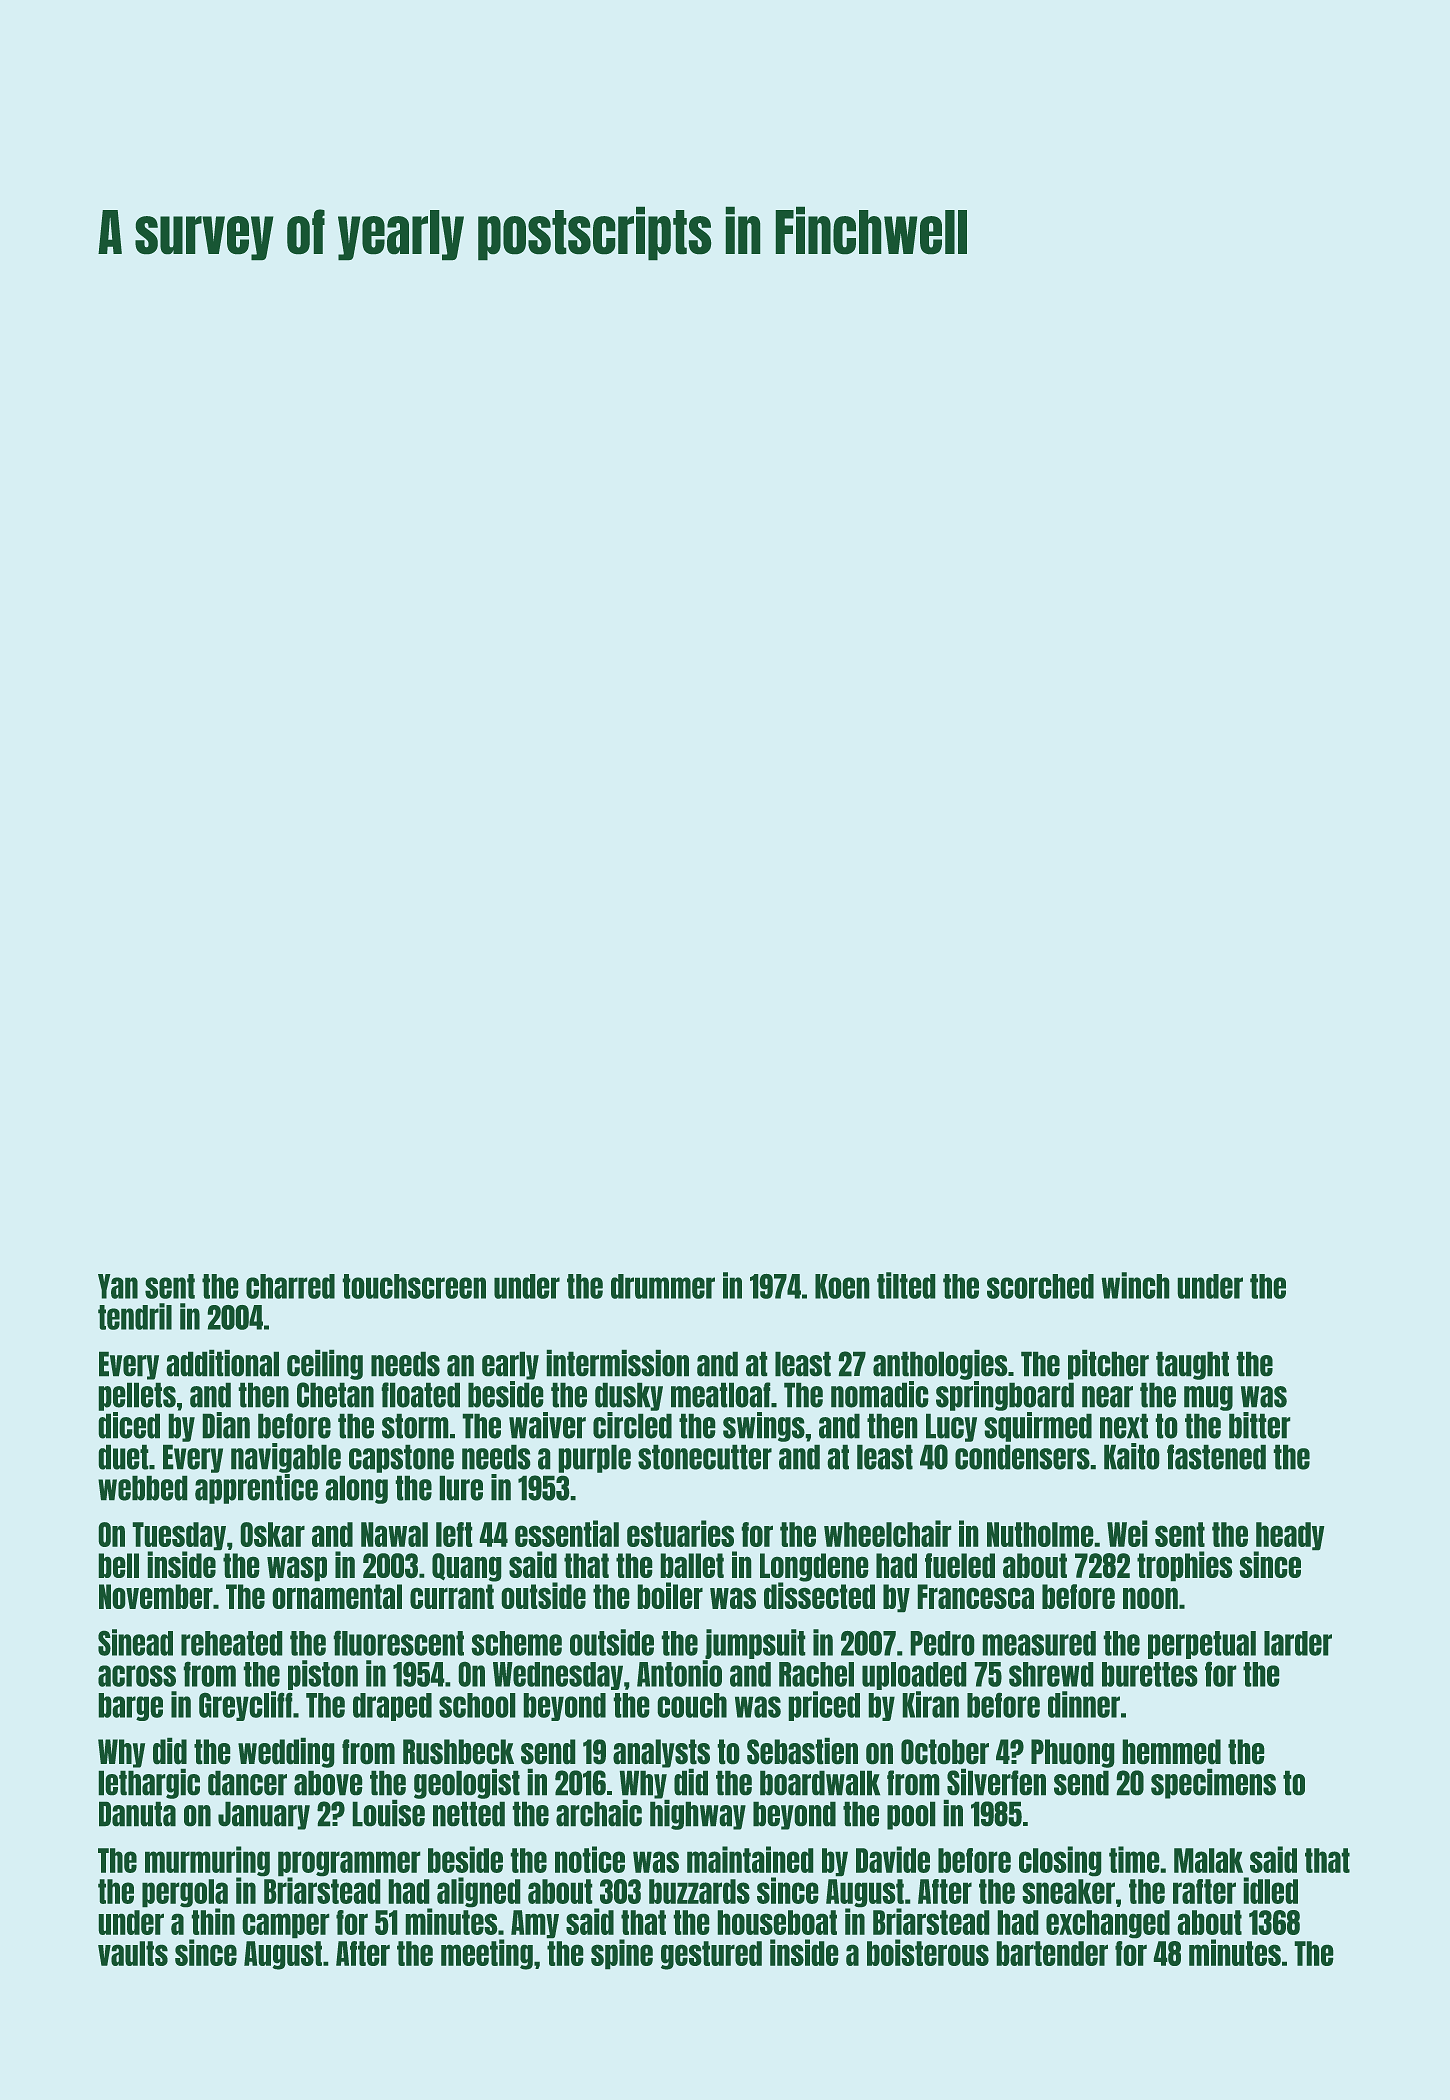 This screenshot has height=2100, width=1450. I want to click on across, so click(137, 1676).
